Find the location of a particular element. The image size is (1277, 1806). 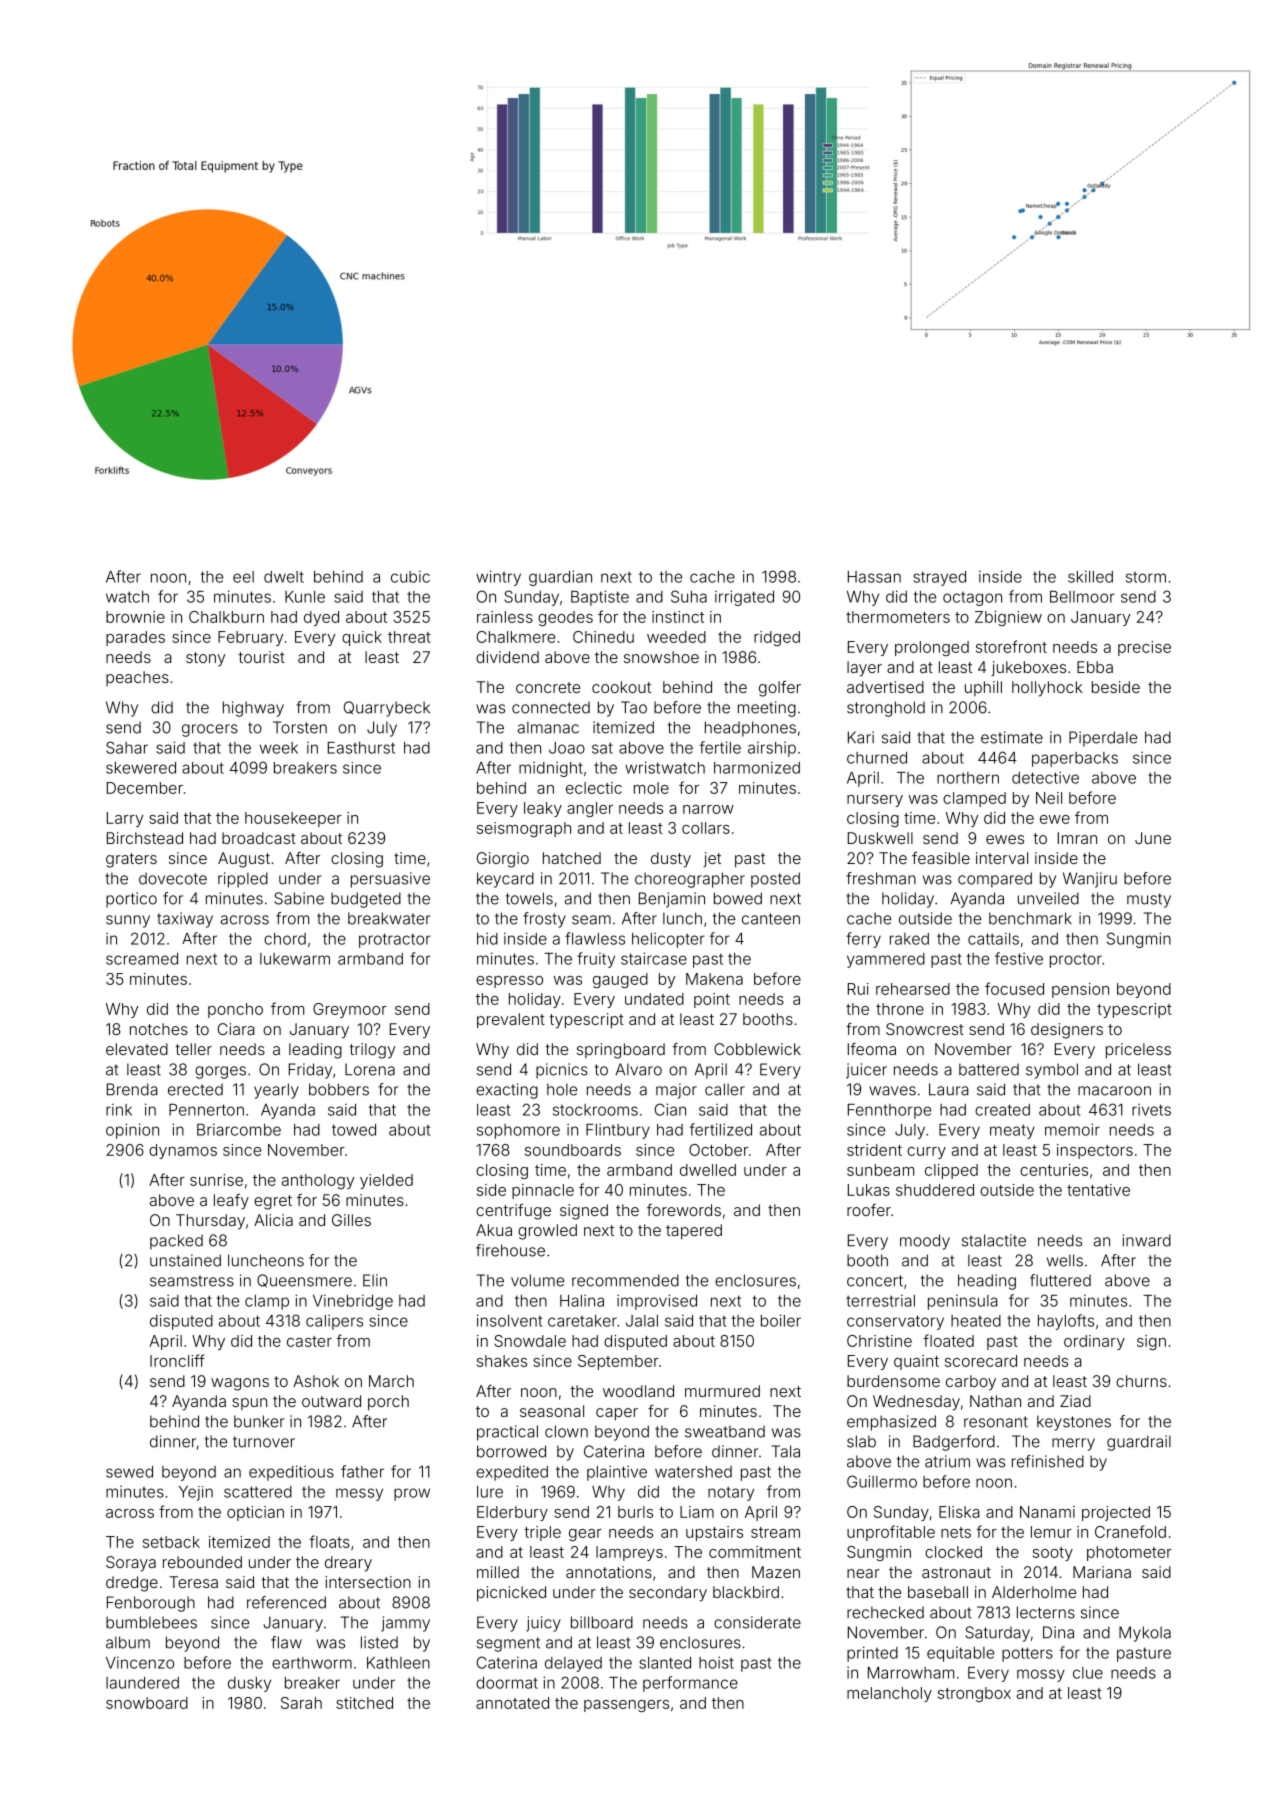

parades is located at coordinates (135, 638).
